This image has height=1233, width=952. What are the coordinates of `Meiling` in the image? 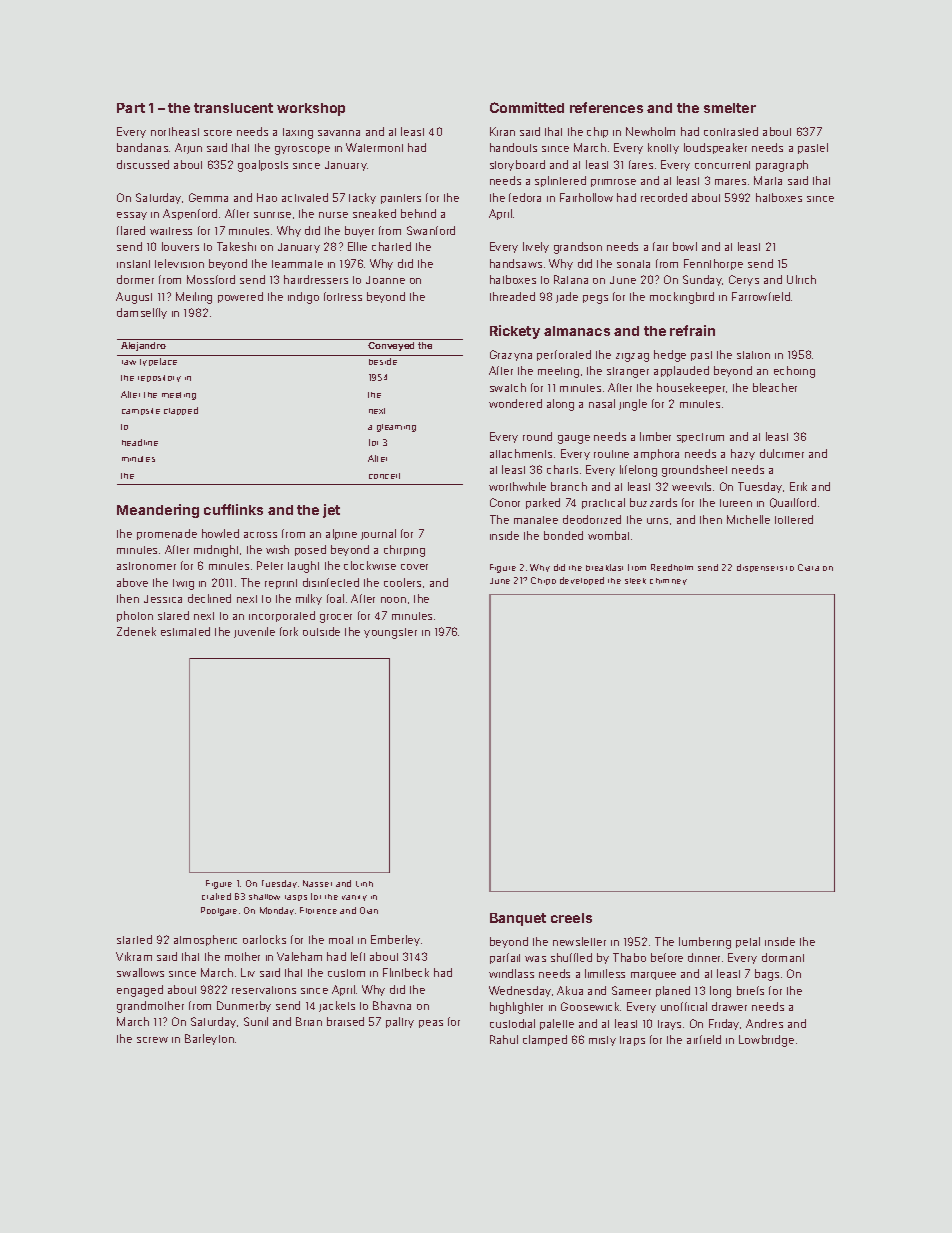 It's located at (194, 298).
